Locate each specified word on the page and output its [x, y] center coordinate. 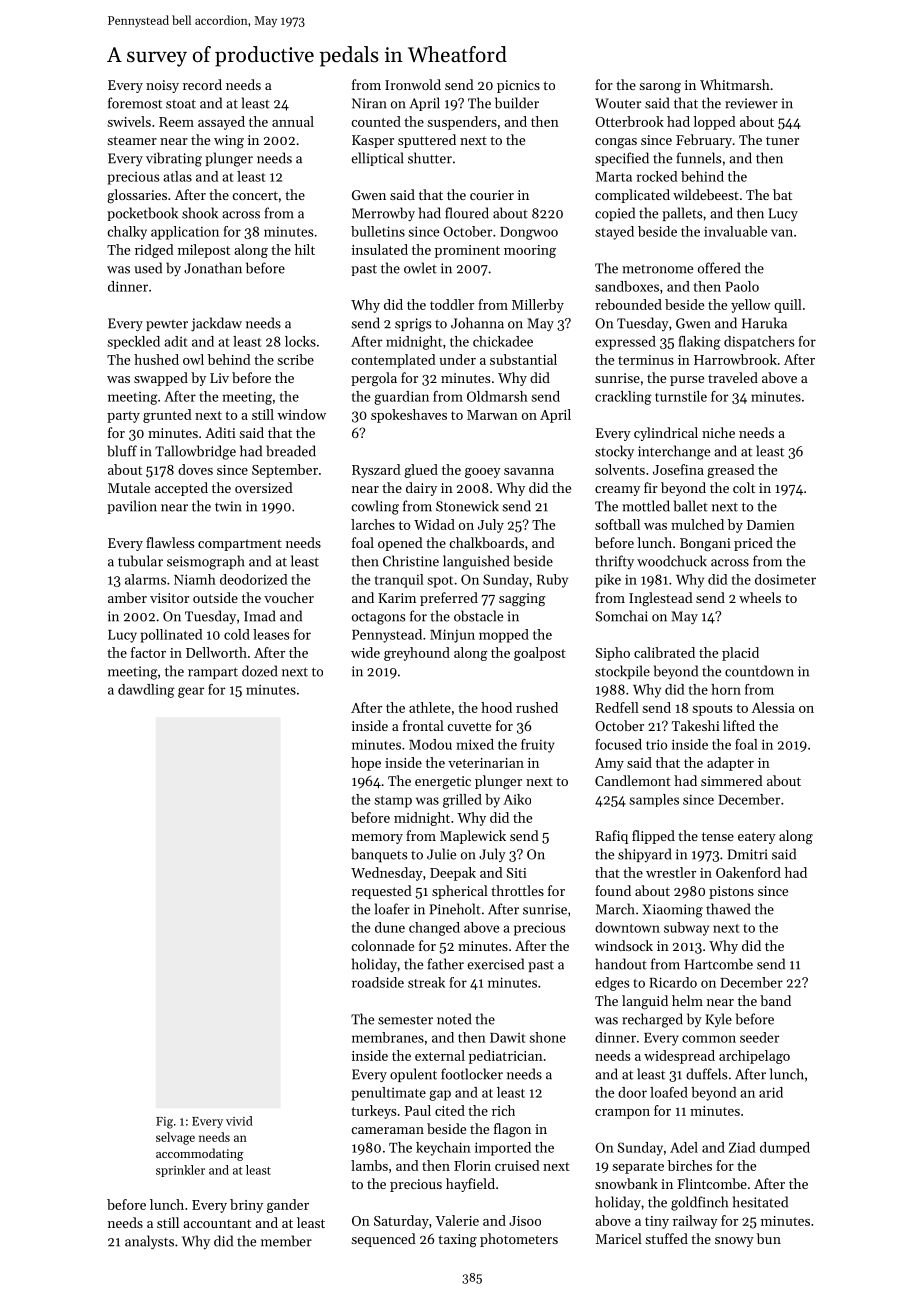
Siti [517, 873]
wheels [760, 597]
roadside [378, 982]
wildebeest [706, 194]
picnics [518, 86]
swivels [129, 121]
